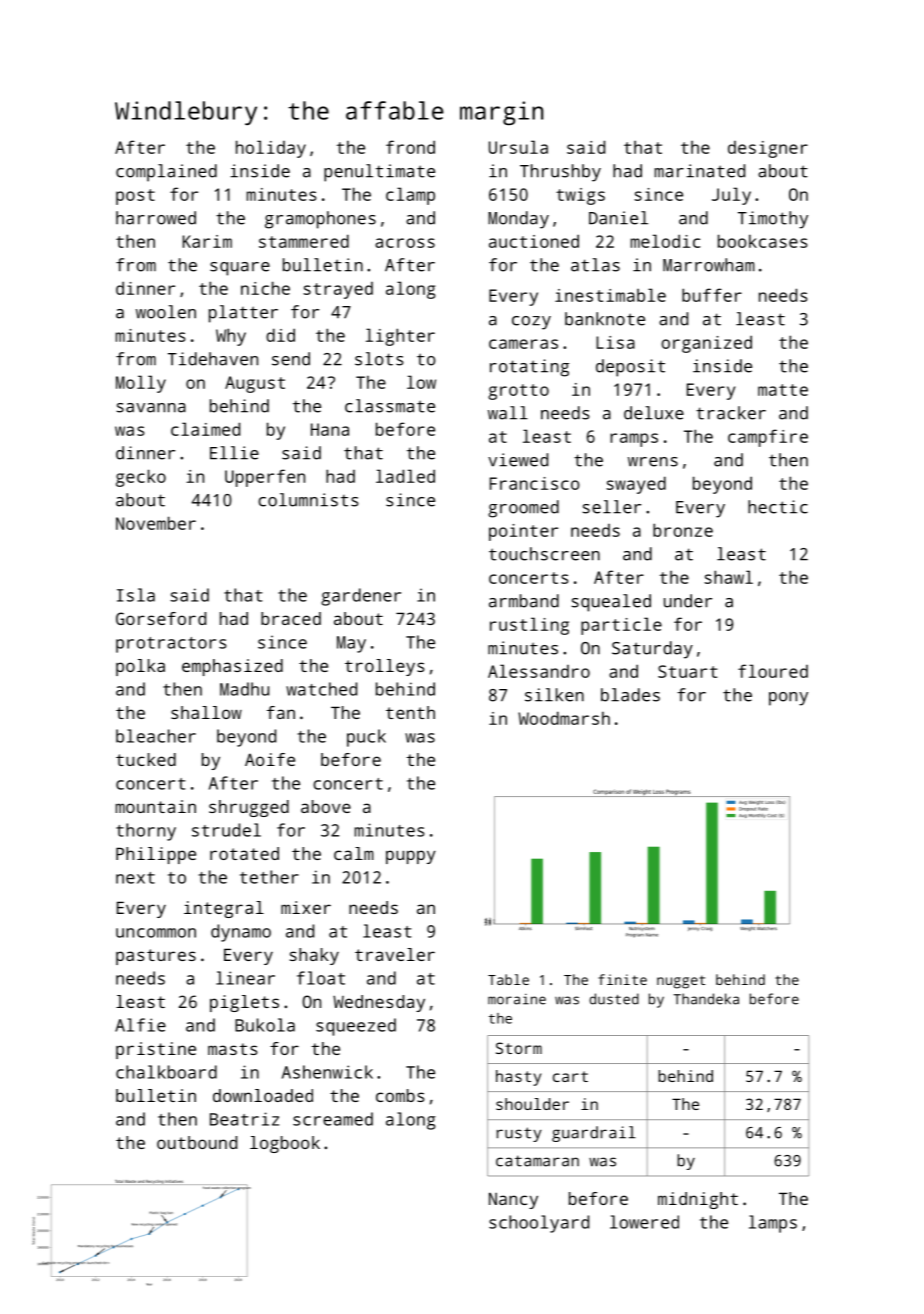 This page has width=924, height=1314. What do you see at coordinates (249, 808) in the page?
I see `shrugged` at bounding box center [249, 808].
